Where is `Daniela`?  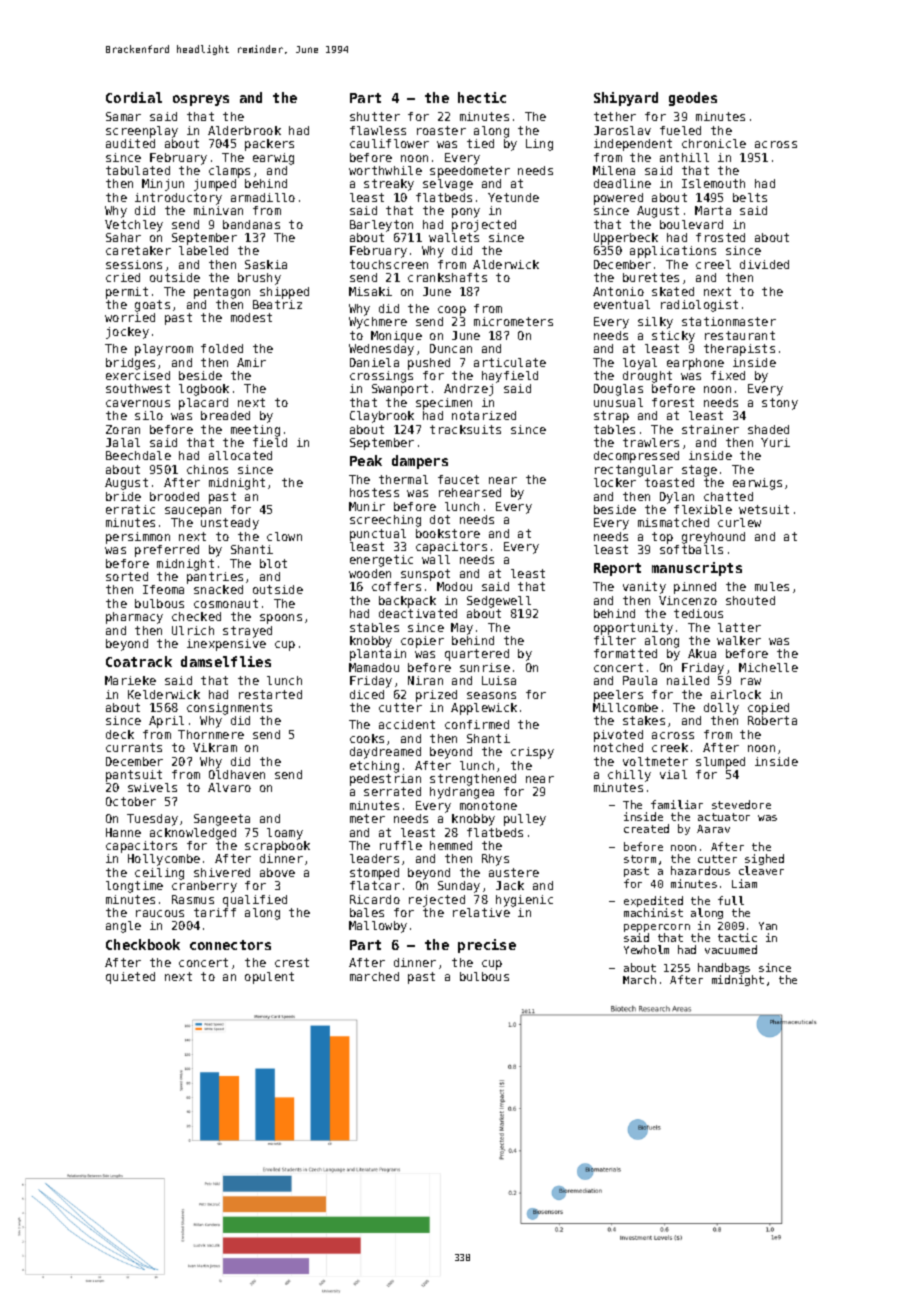 Daniela is located at coordinates (374, 362).
